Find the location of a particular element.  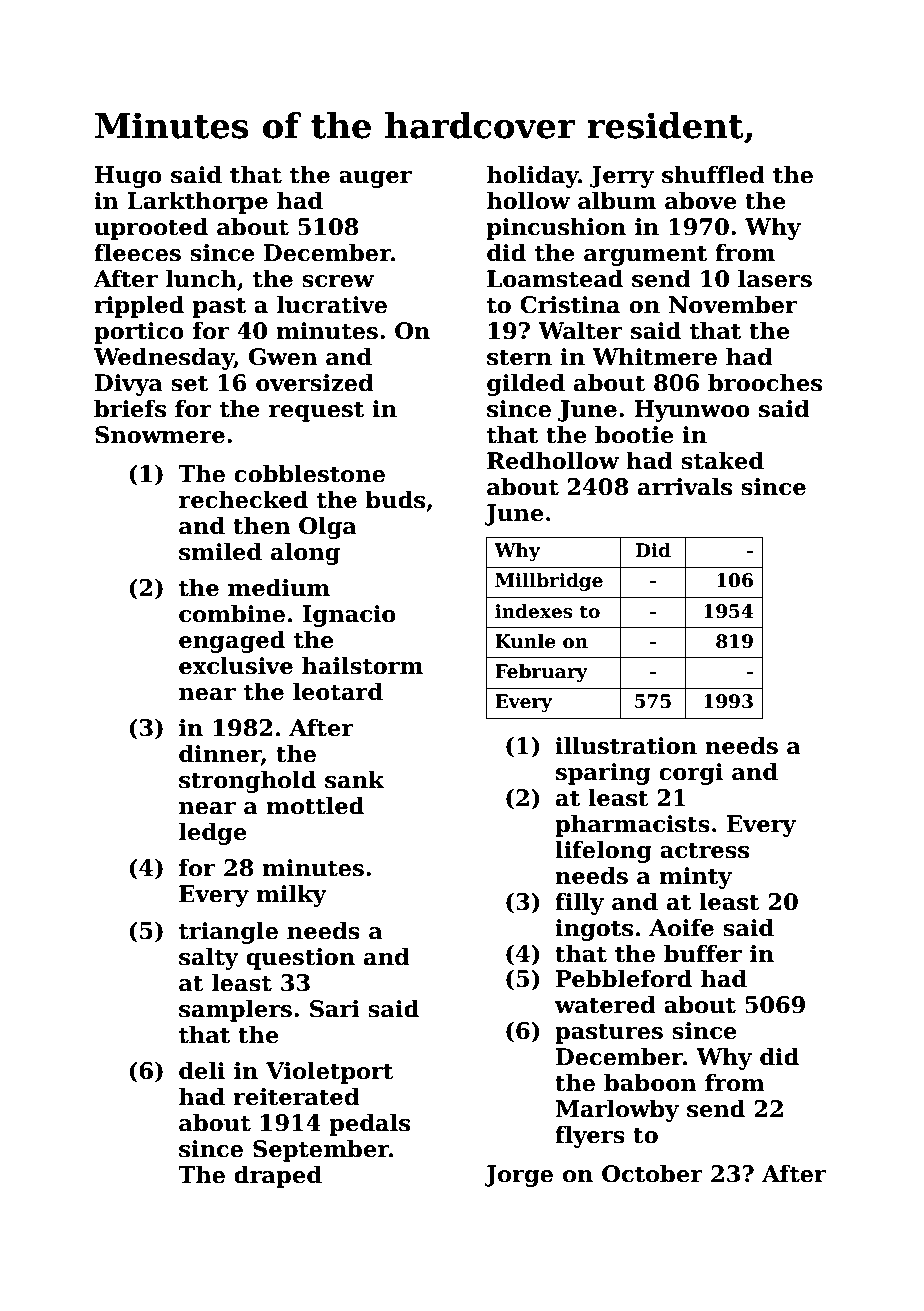

February is located at coordinates (541, 673).
